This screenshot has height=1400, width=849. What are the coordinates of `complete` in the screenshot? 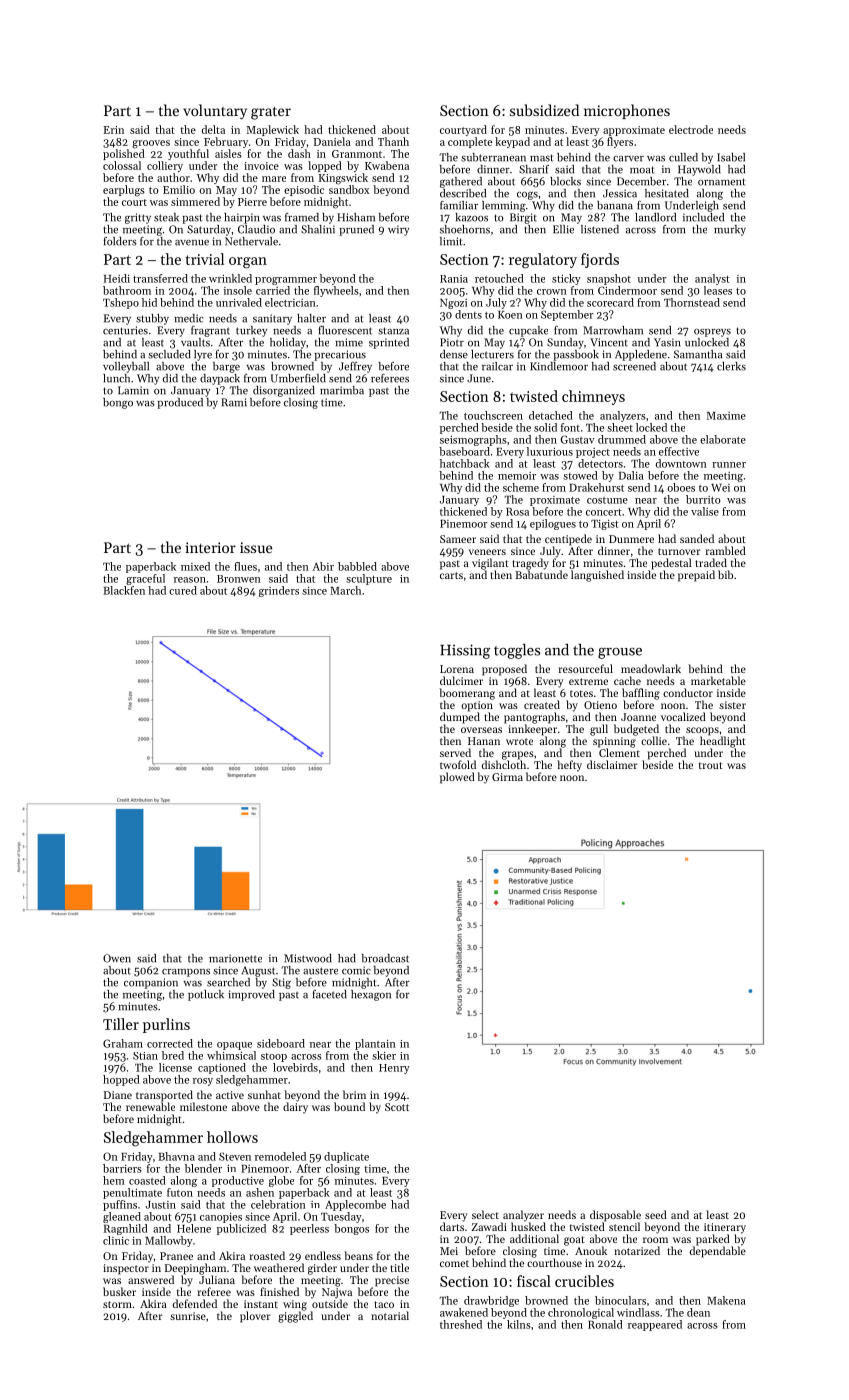 It's located at (470, 142).
